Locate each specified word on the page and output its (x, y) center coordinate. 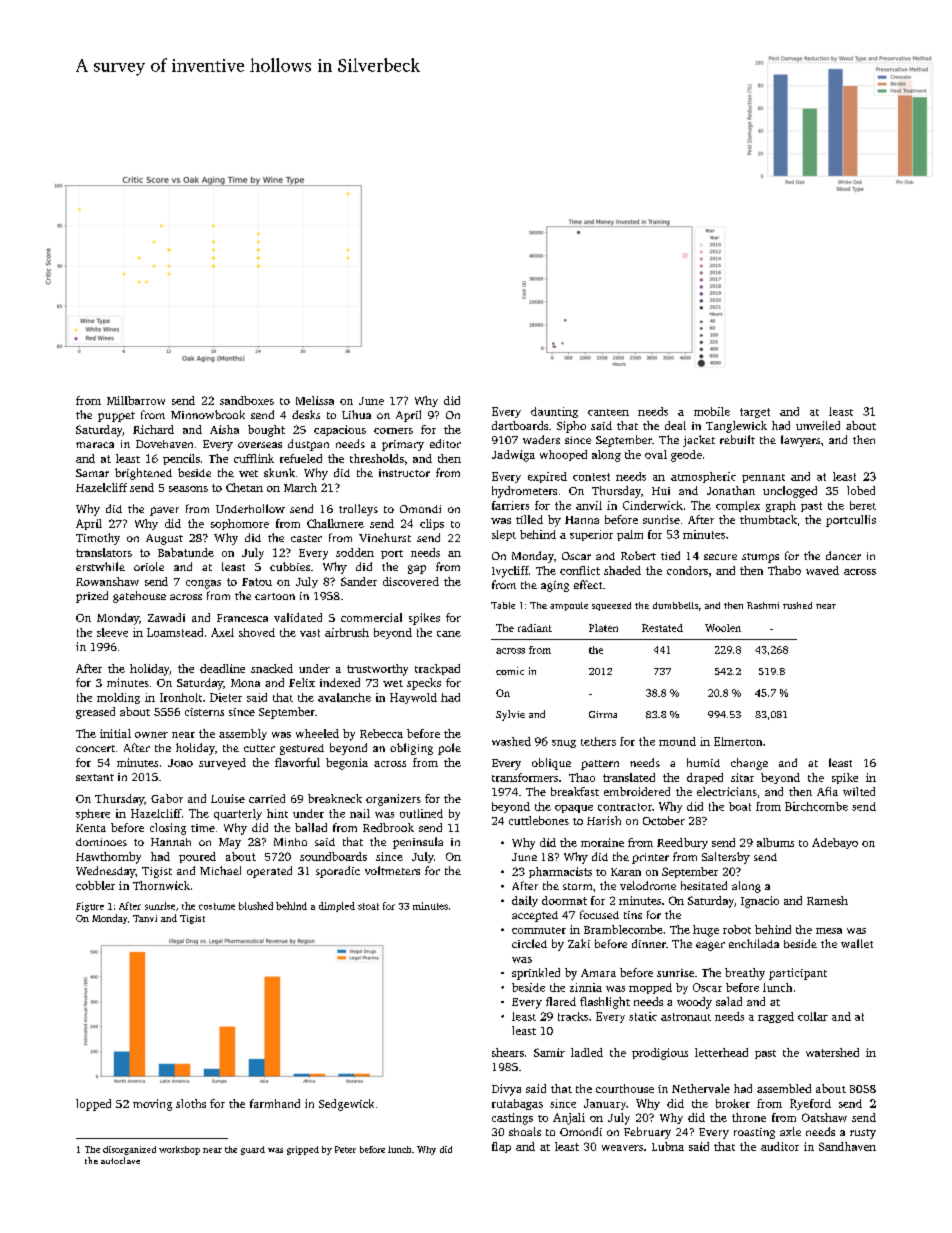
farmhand (275, 1103)
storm (577, 886)
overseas (260, 445)
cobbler (95, 885)
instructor (404, 473)
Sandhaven (847, 1146)
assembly (243, 734)
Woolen (723, 628)
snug (564, 744)
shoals (525, 1131)
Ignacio (760, 902)
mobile (712, 411)
